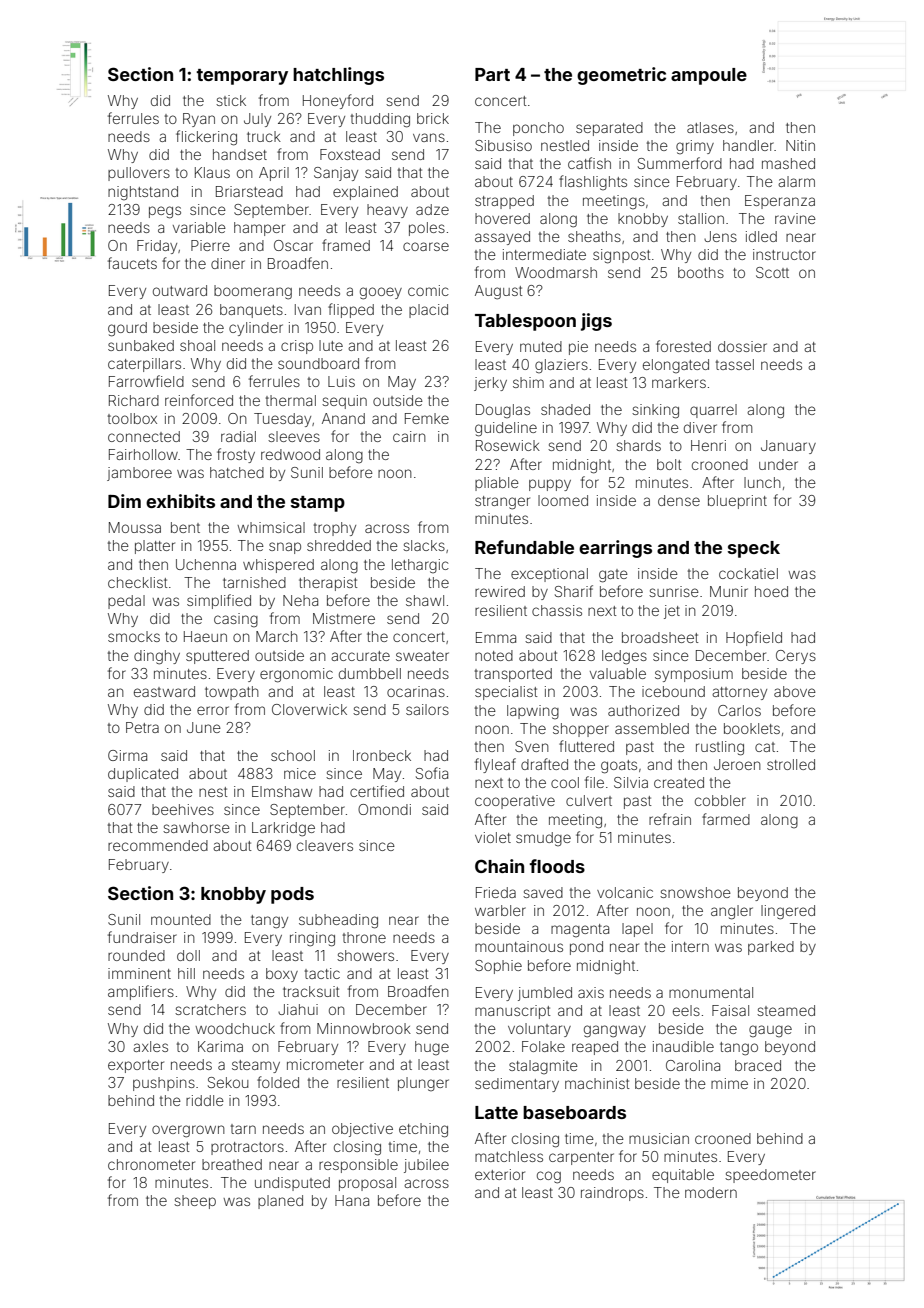  Describe the element at coordinates (679, 500) in the screenshot. I see `dense` at that location.
